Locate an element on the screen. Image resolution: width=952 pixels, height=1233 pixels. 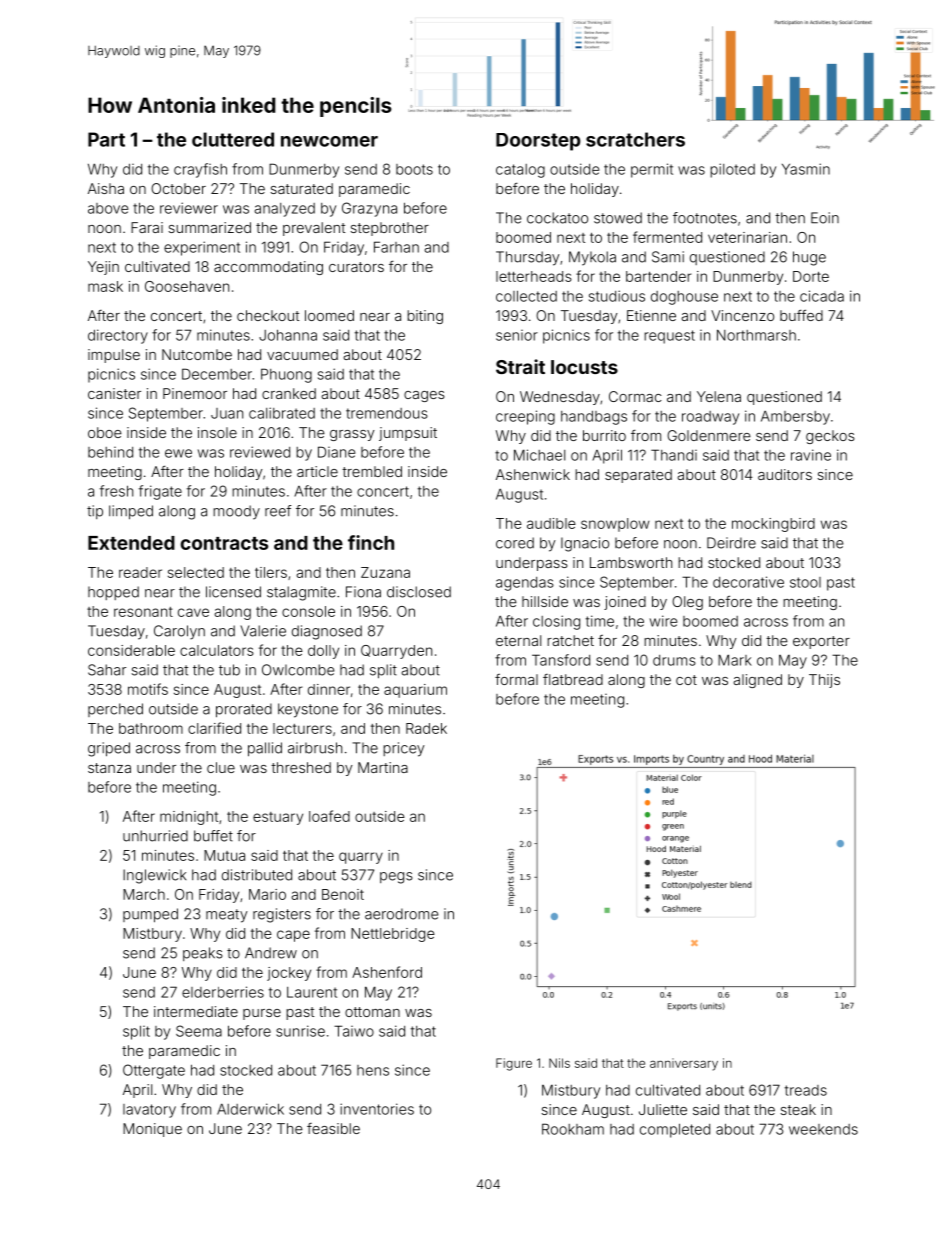
clue is located at coordinates (221, 767).
